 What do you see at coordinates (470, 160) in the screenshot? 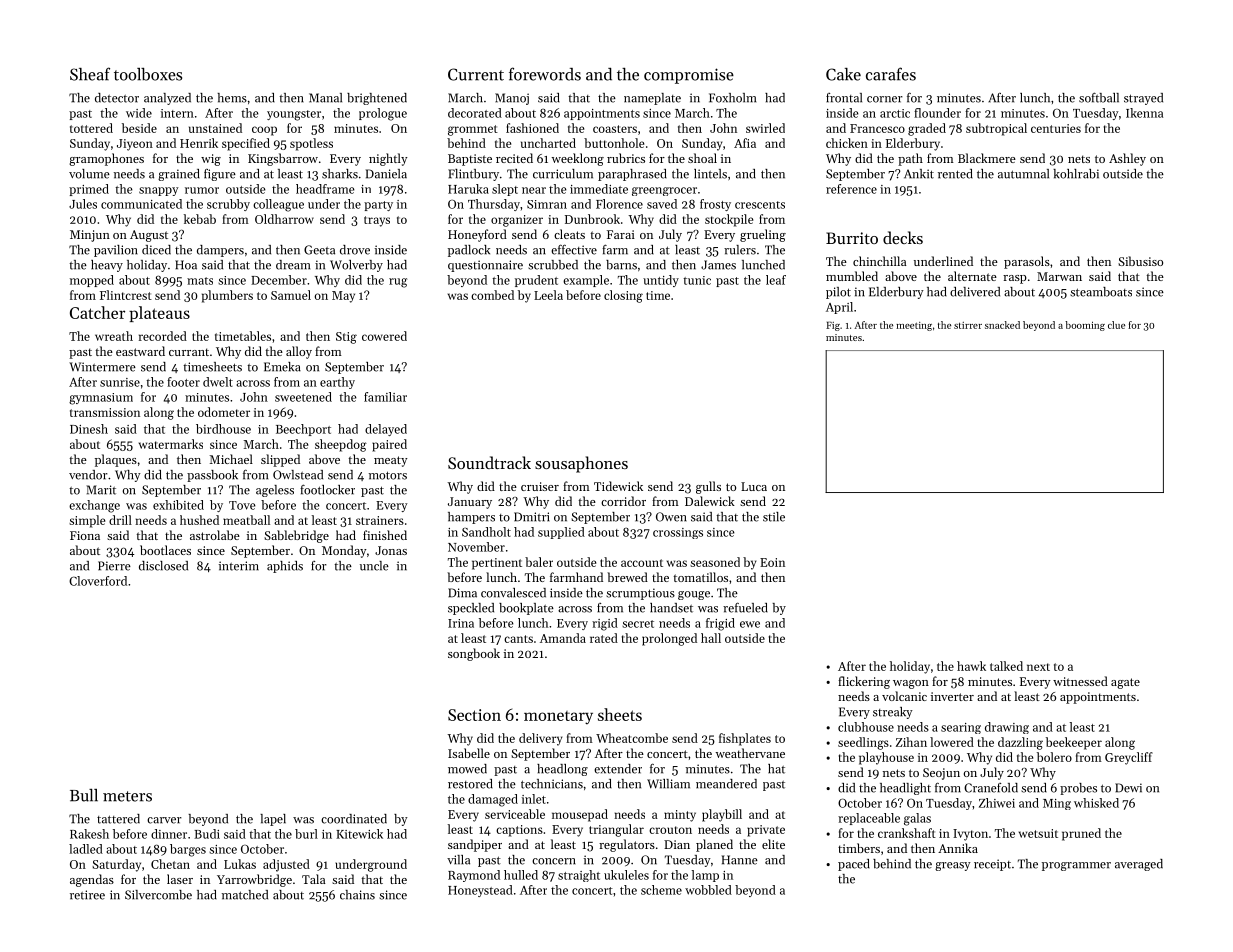
I see `Baptiste` at bounding box center [470, 160].
